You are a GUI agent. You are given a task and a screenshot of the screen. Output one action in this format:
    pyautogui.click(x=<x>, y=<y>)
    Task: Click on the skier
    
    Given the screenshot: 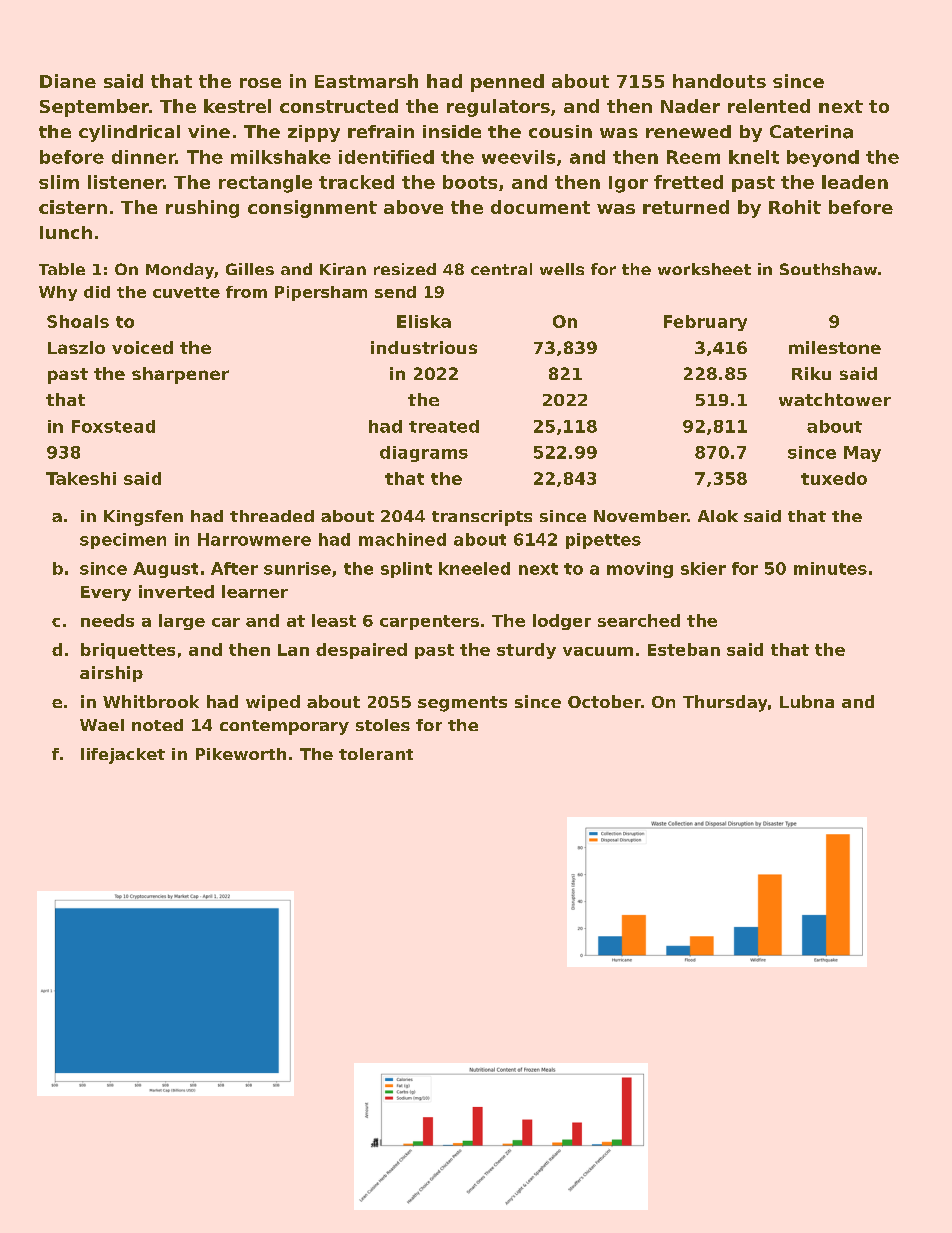 What is the action you would take?
    pyautogui.click(x=703, y=568)
